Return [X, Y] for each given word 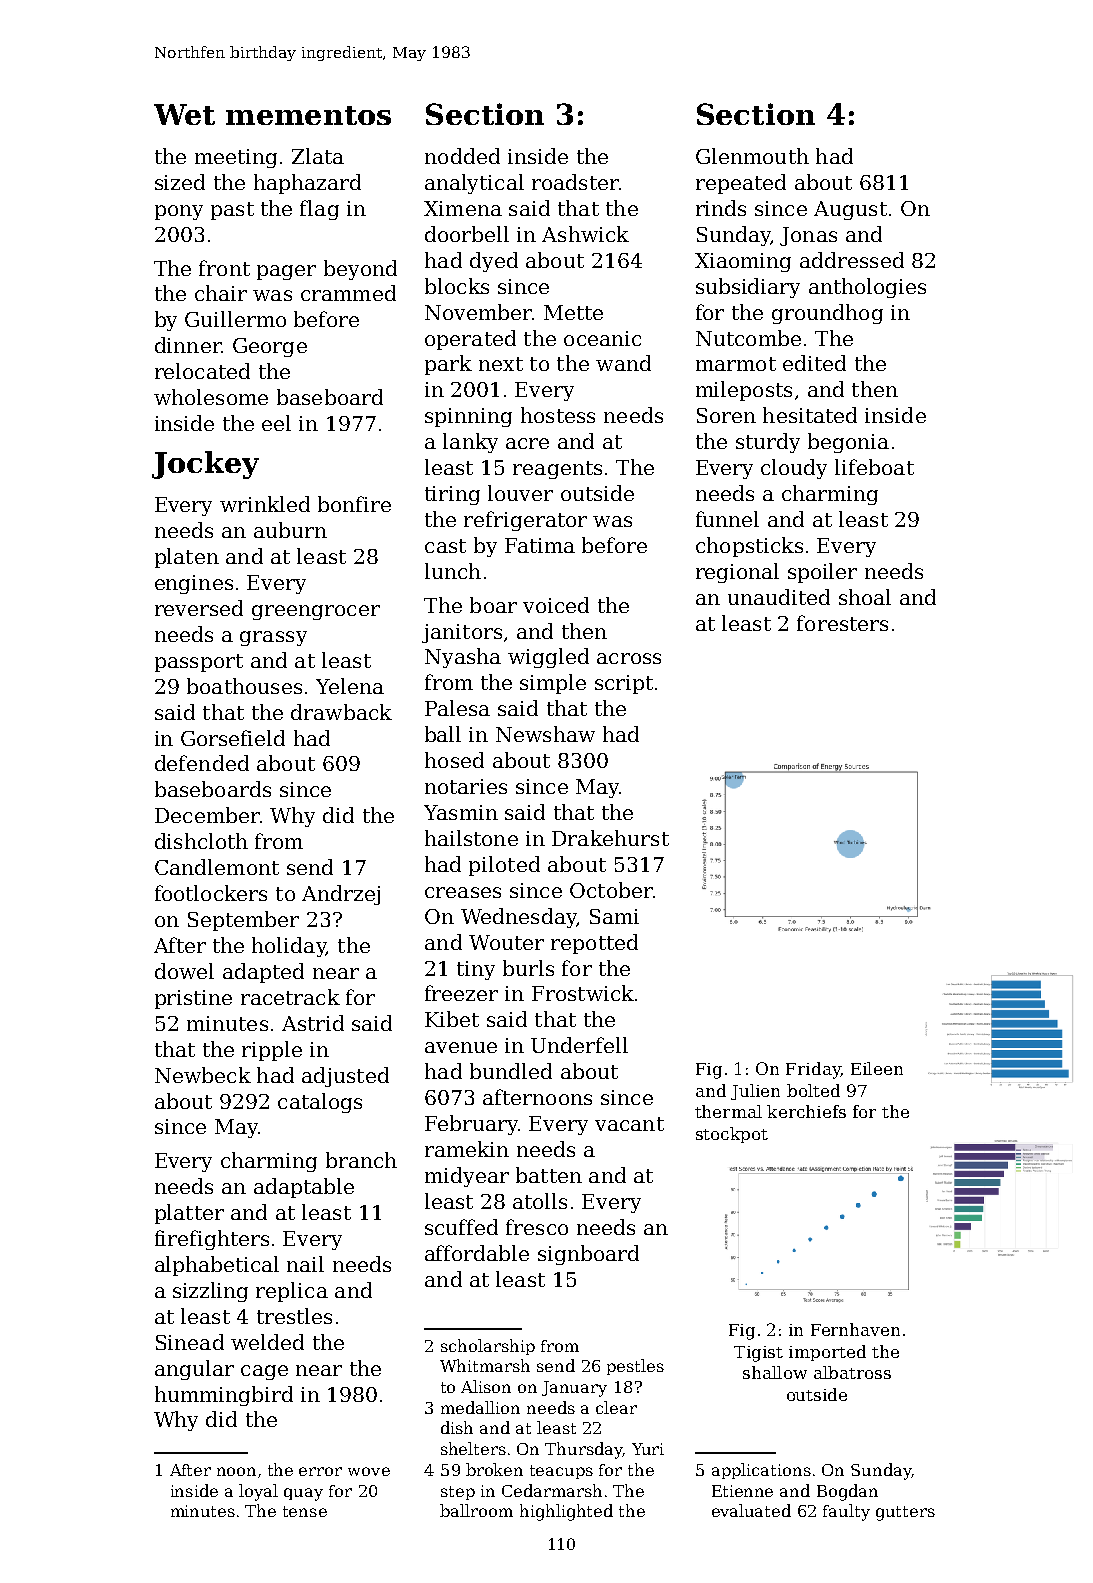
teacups [561, 1472]
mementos [308, 115]
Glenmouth [752, 156]
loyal [258, 1492]
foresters [842, 623]
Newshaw [545, 734]
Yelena [350, 686]
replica [292, 1292]
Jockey [205, 465]
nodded [462, 156]
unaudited [779, 597]
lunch [453, 571]
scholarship [488, 1347]
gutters [905, 1513]
